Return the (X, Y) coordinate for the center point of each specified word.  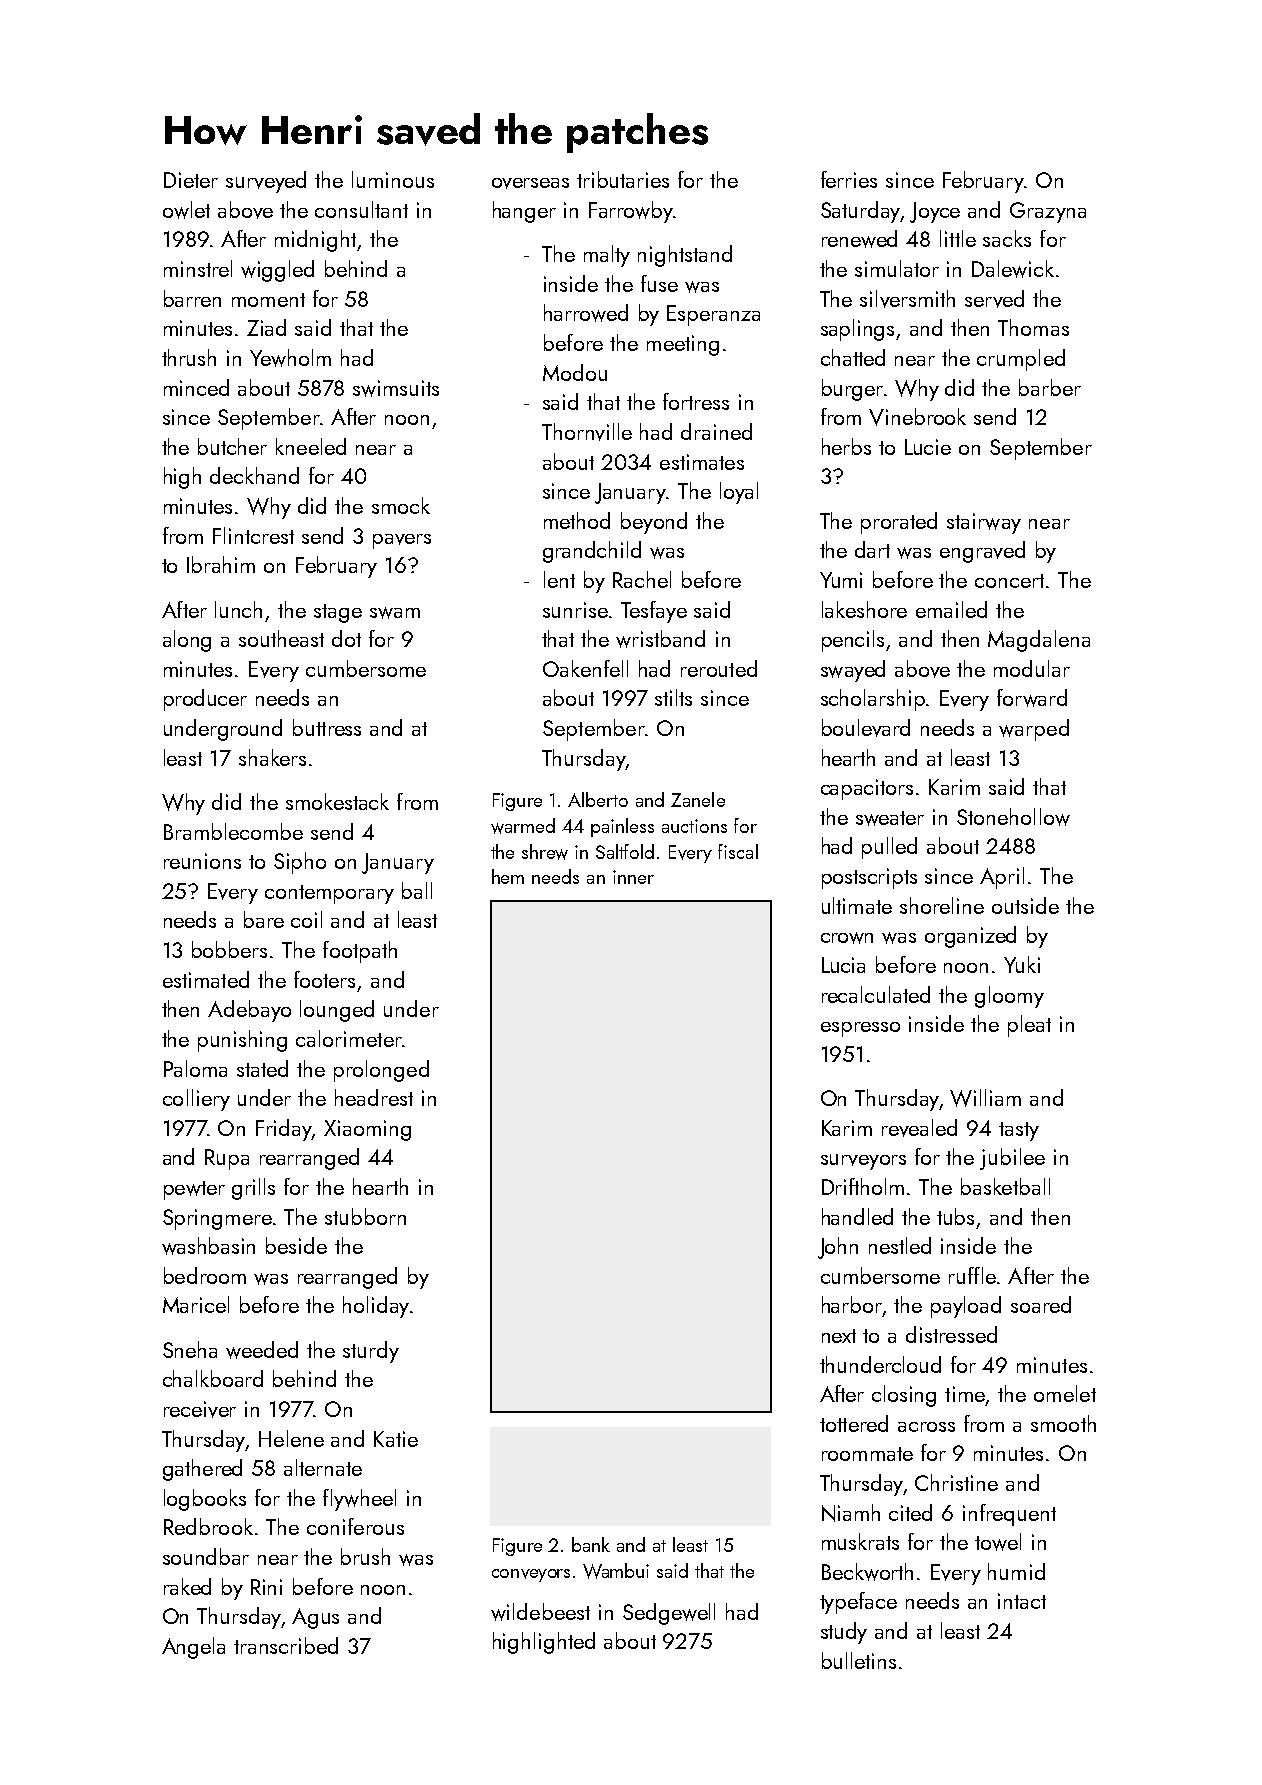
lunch (238, 609)
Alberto (598, 799)
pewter (194, 1190)
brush (365, 1556)
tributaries (623, 179)
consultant (361, 209)
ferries (849, 179)
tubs (955, 1216)
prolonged (381, 1071)
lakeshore (864, 609)
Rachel (642, 579)
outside (1025, 905)
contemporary (329, 894)
